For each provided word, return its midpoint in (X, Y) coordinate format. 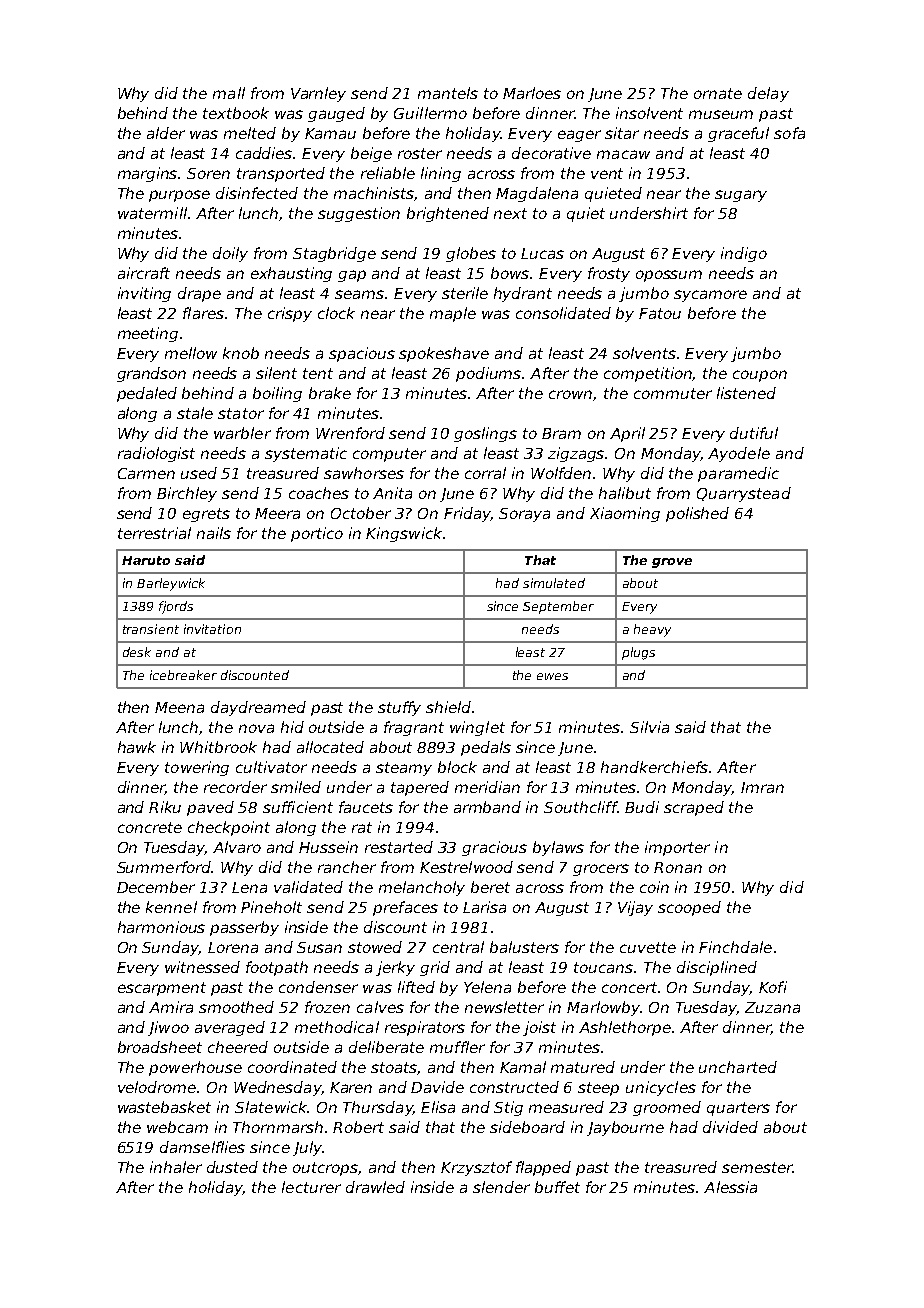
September (558, 607)
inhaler (176, 1167)
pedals (486, 748)
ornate (718, 93)
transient (151, 629)
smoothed (236, 1007)
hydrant (523, 294)
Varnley (318, 94)
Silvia (649, 727)
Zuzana (772, 1007)
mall (229, 93)
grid (435, 968)
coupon (760, 376)
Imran (762, 787)
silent (276, 373)
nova (256, 728)
